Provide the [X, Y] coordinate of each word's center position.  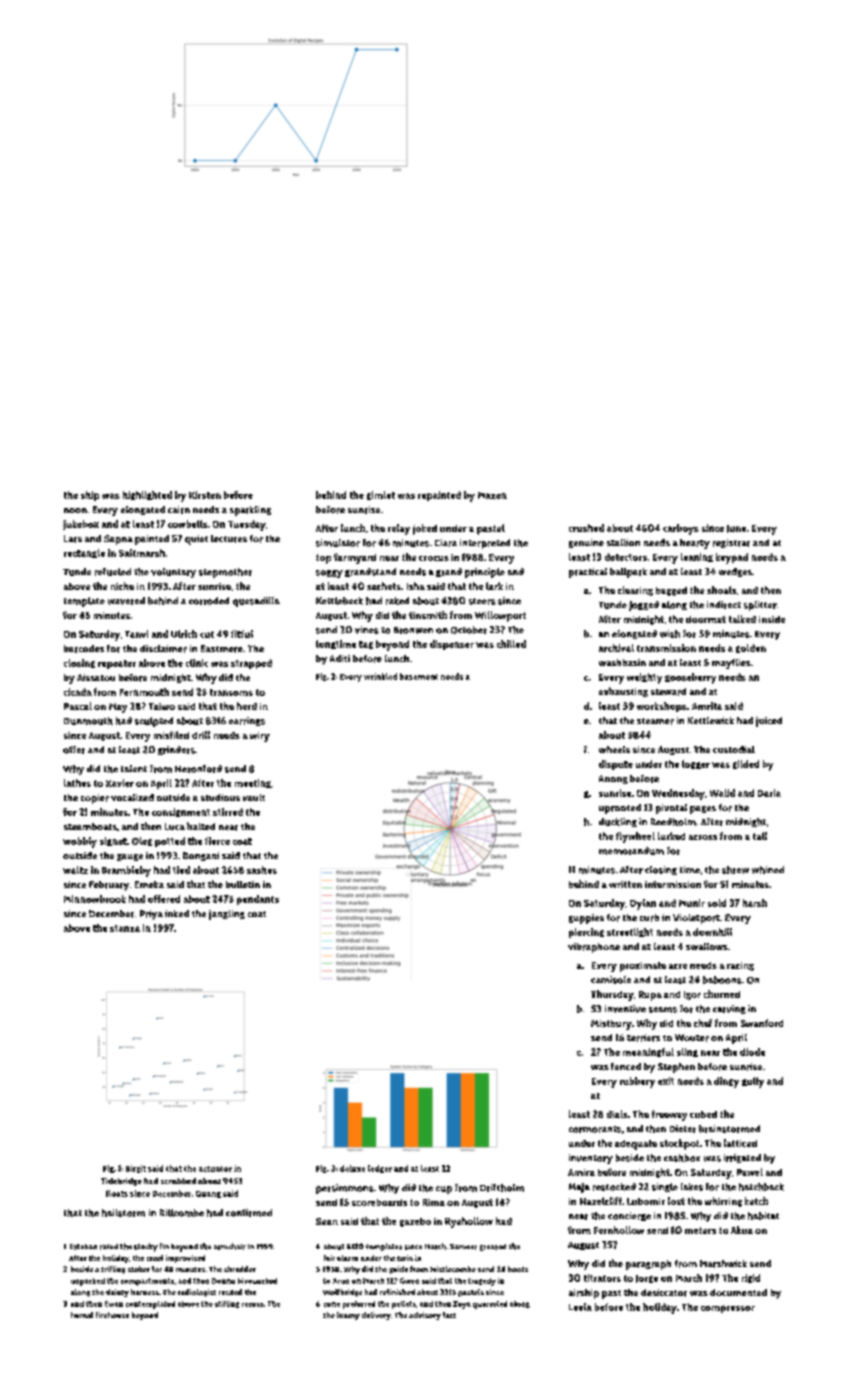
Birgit [136, 1169]
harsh [755, 903]
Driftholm [502, 1188]
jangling [227, 915]
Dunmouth [88, 721]
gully [753, 1082]
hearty [695, 544]
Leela [580, 1307]
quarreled [490, 1305]
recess [253, 1305]
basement [419, 676]
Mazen [492, 495]
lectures [229, 539]
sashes [262, 870]
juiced [769, 722]
